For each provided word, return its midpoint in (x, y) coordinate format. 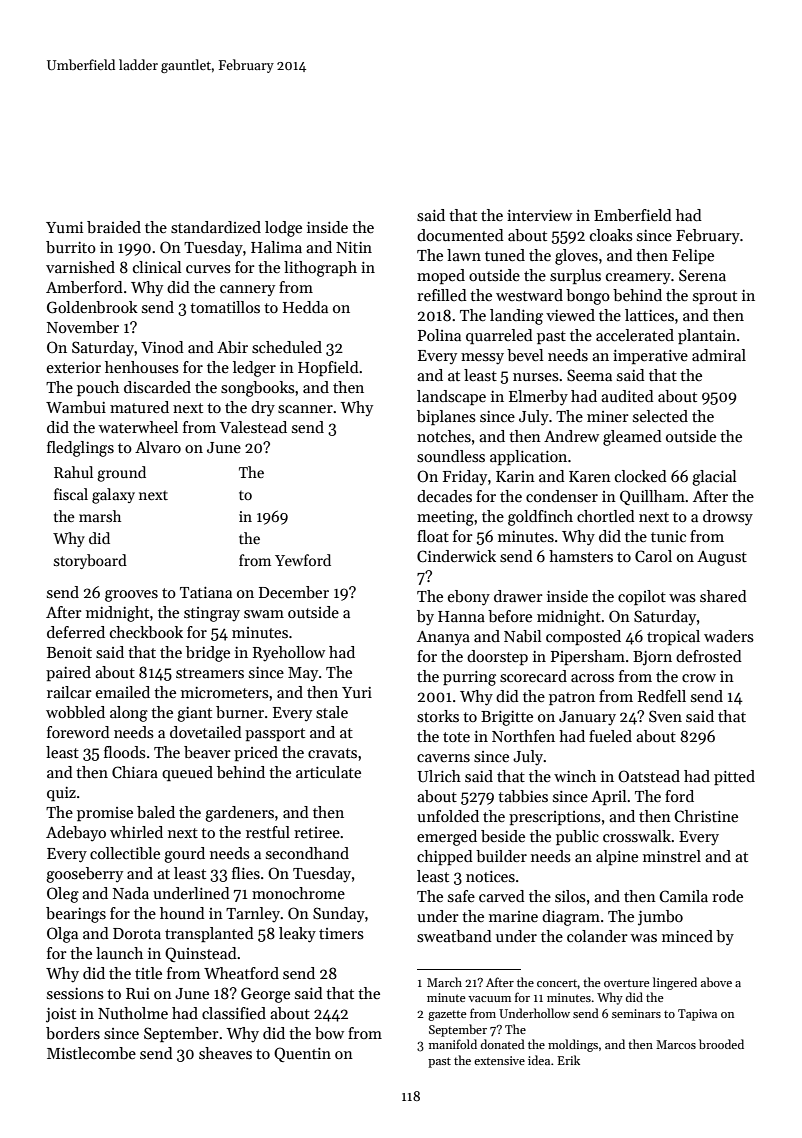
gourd (184, 855)
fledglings (80, 449)
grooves (131, 596)
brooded (721, 1044)
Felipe (693, 256)
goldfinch (540, 518)
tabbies (523, 796)
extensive (499, 1060)
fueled (610, 736)
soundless (451, 456)
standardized (216, 227)
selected (660, 416)
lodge (283, 229)
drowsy (728, 518)
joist (61, 1015)
